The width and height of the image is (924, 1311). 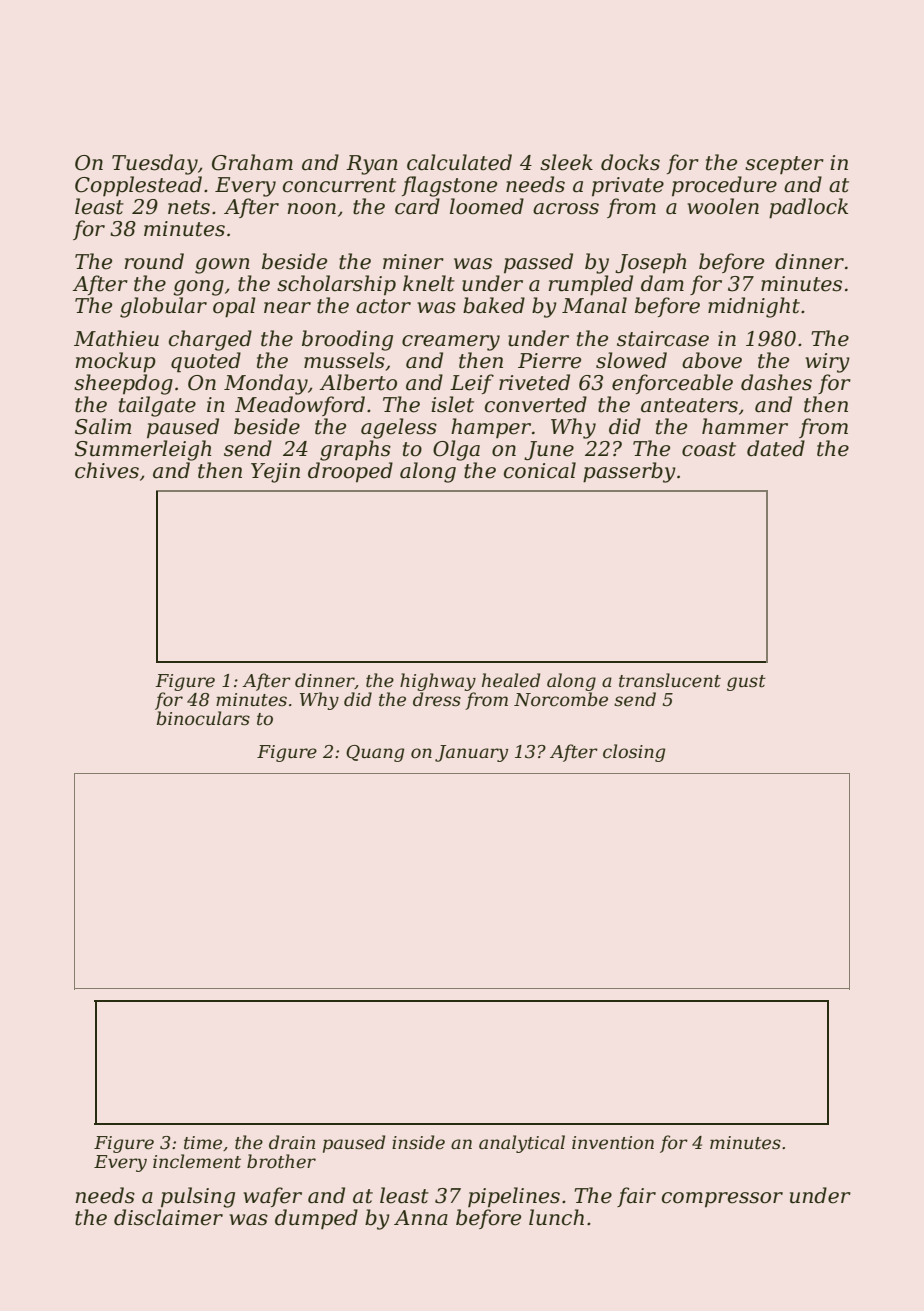 What do you see at coordinates (522, 1144) in the image?
I see `analytical` at bounding box center [522, 1144].
